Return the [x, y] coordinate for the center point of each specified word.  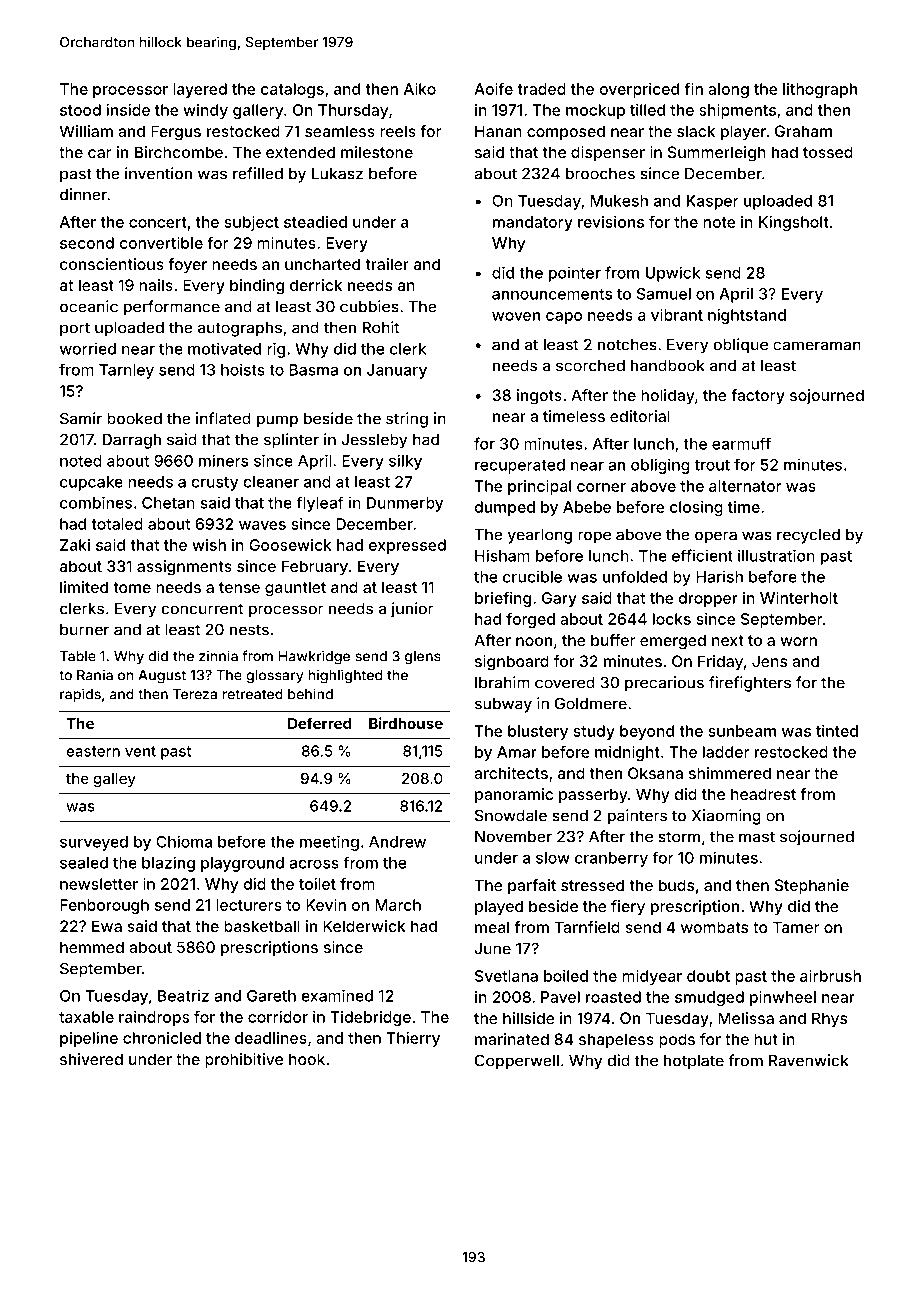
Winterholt [799, 598]
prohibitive [244, 1060]
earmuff [741, 443]
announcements [552, 294]
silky [405, 462]
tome [132, 587]
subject [252, 223]
